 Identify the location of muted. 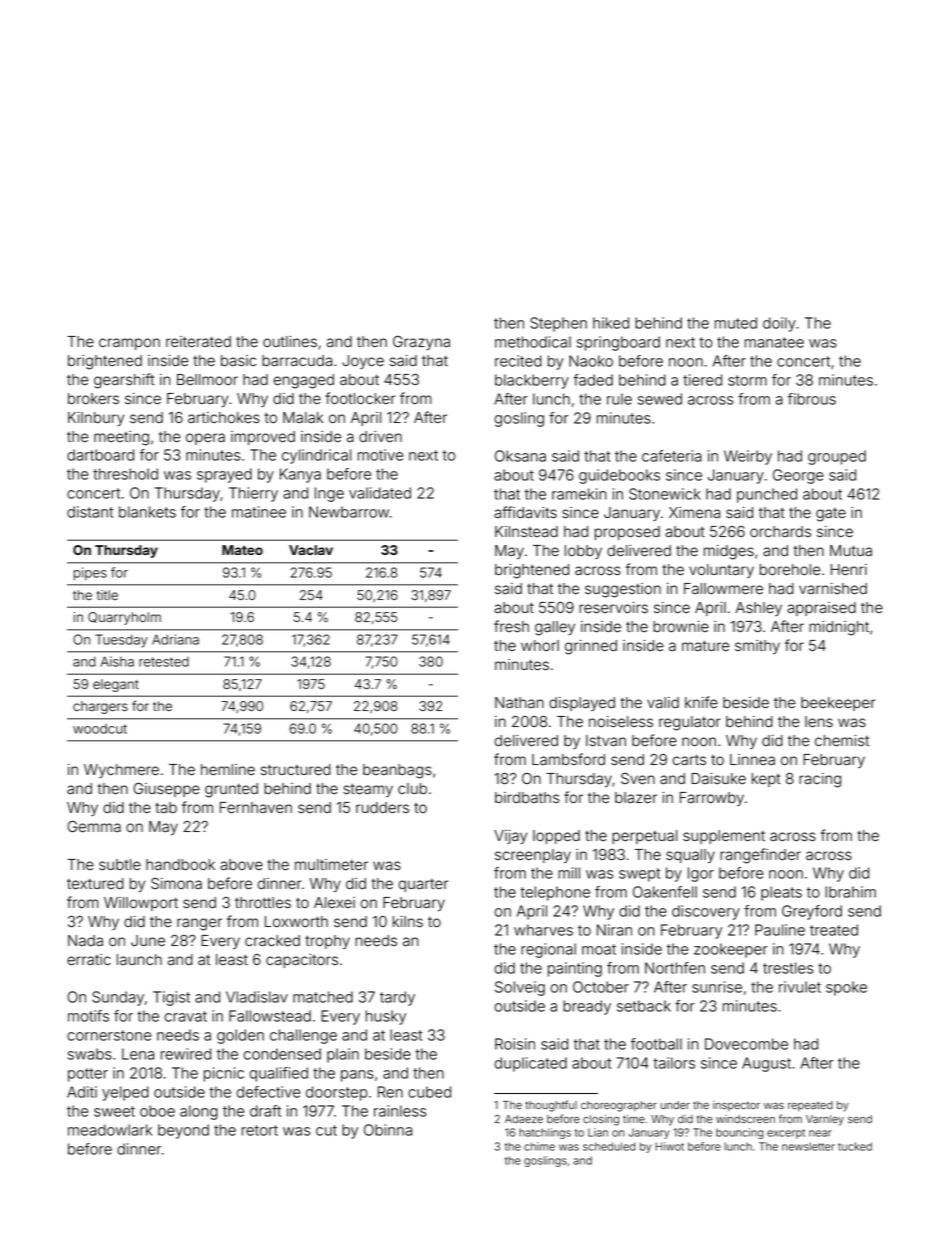
(736, 323).
